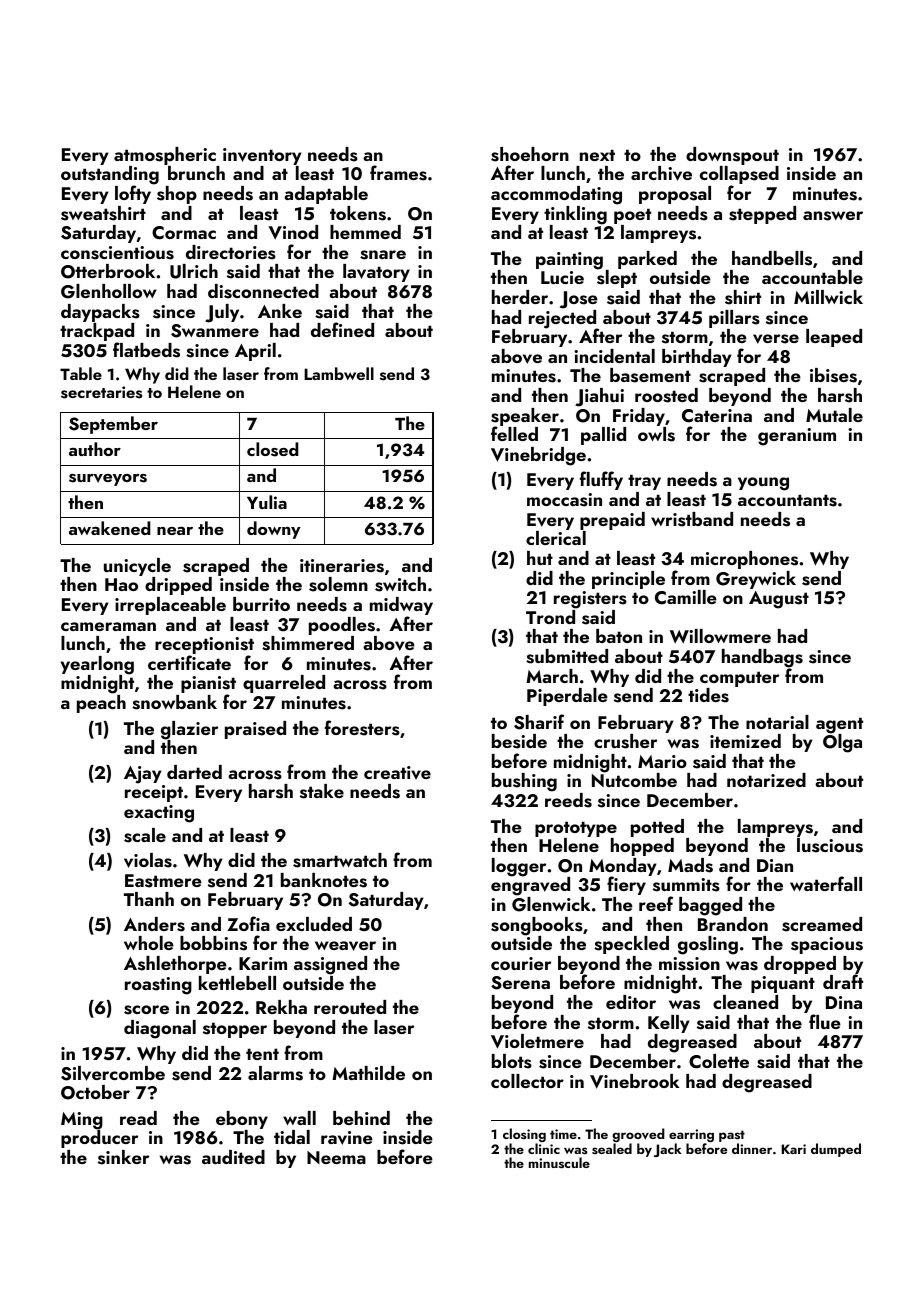 The image size is (924, 1311). I want to click on Brandon, so click(733, 924).
